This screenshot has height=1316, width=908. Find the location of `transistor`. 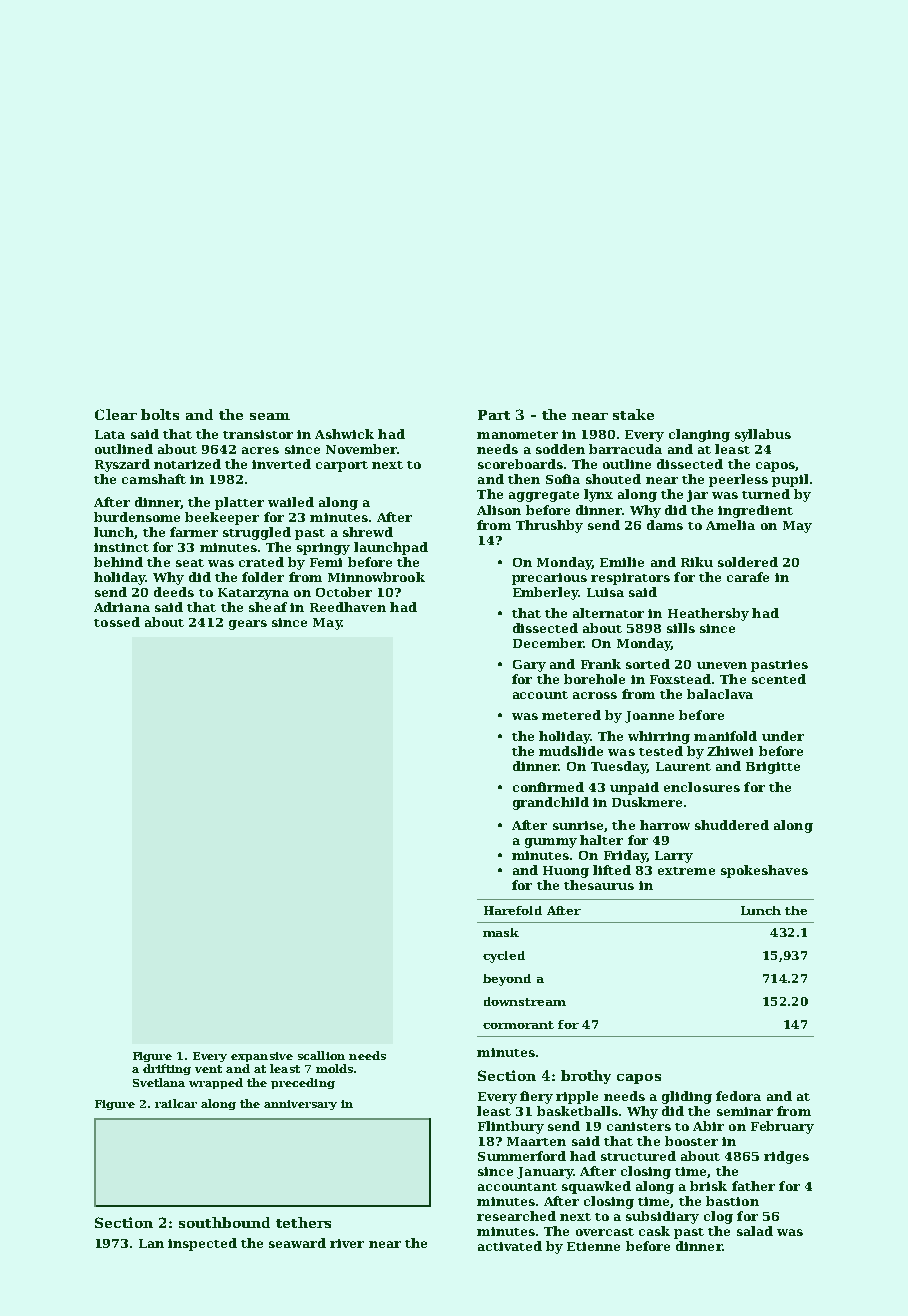

transistor is located at coordinates (258, 434).
